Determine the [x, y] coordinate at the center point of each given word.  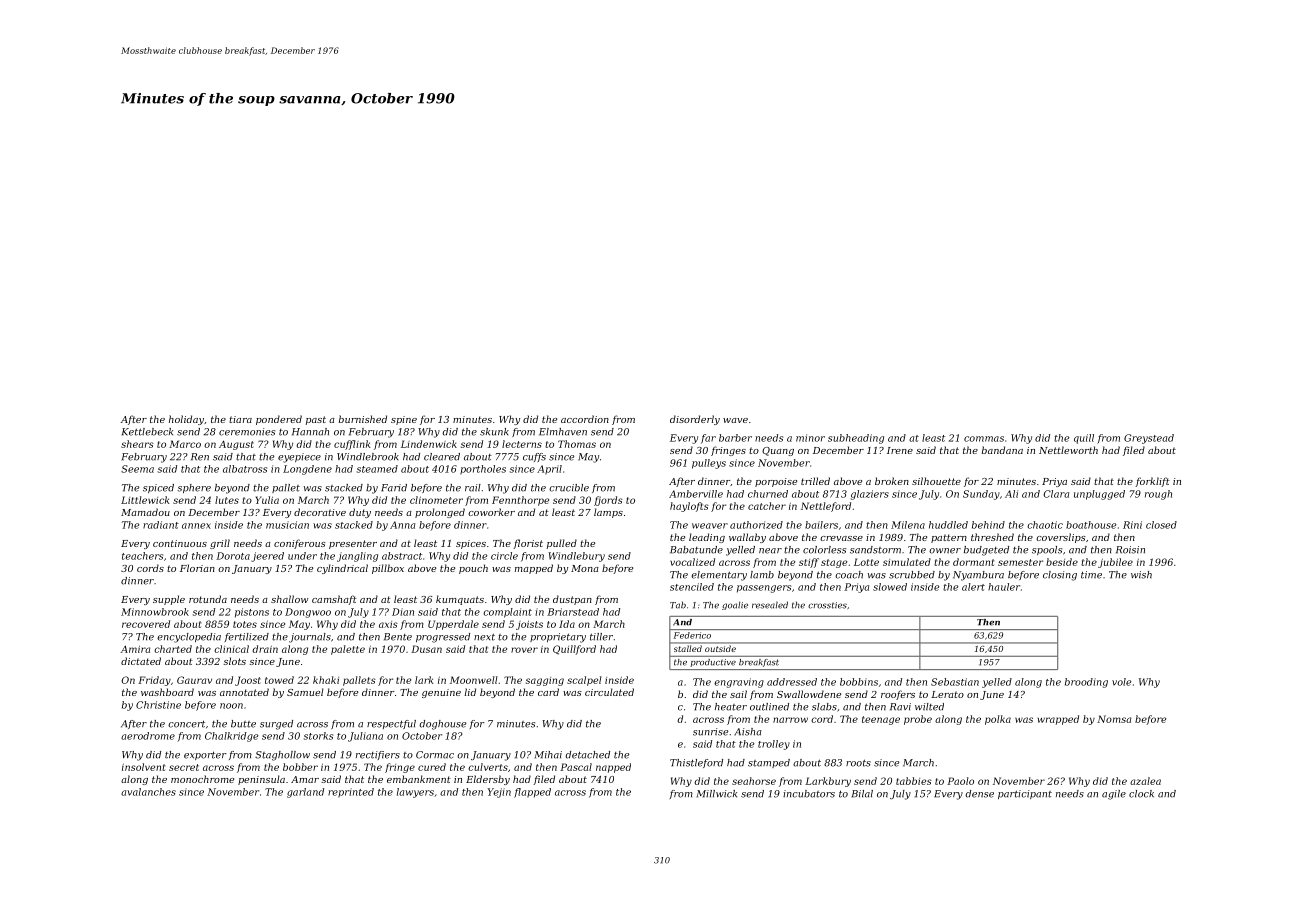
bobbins [859, 682]
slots [234, 661]
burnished [363, 419]
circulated [609, 692]
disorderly [695, 420]
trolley [774, 745]
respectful [391, 724]
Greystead [1149, 439]
